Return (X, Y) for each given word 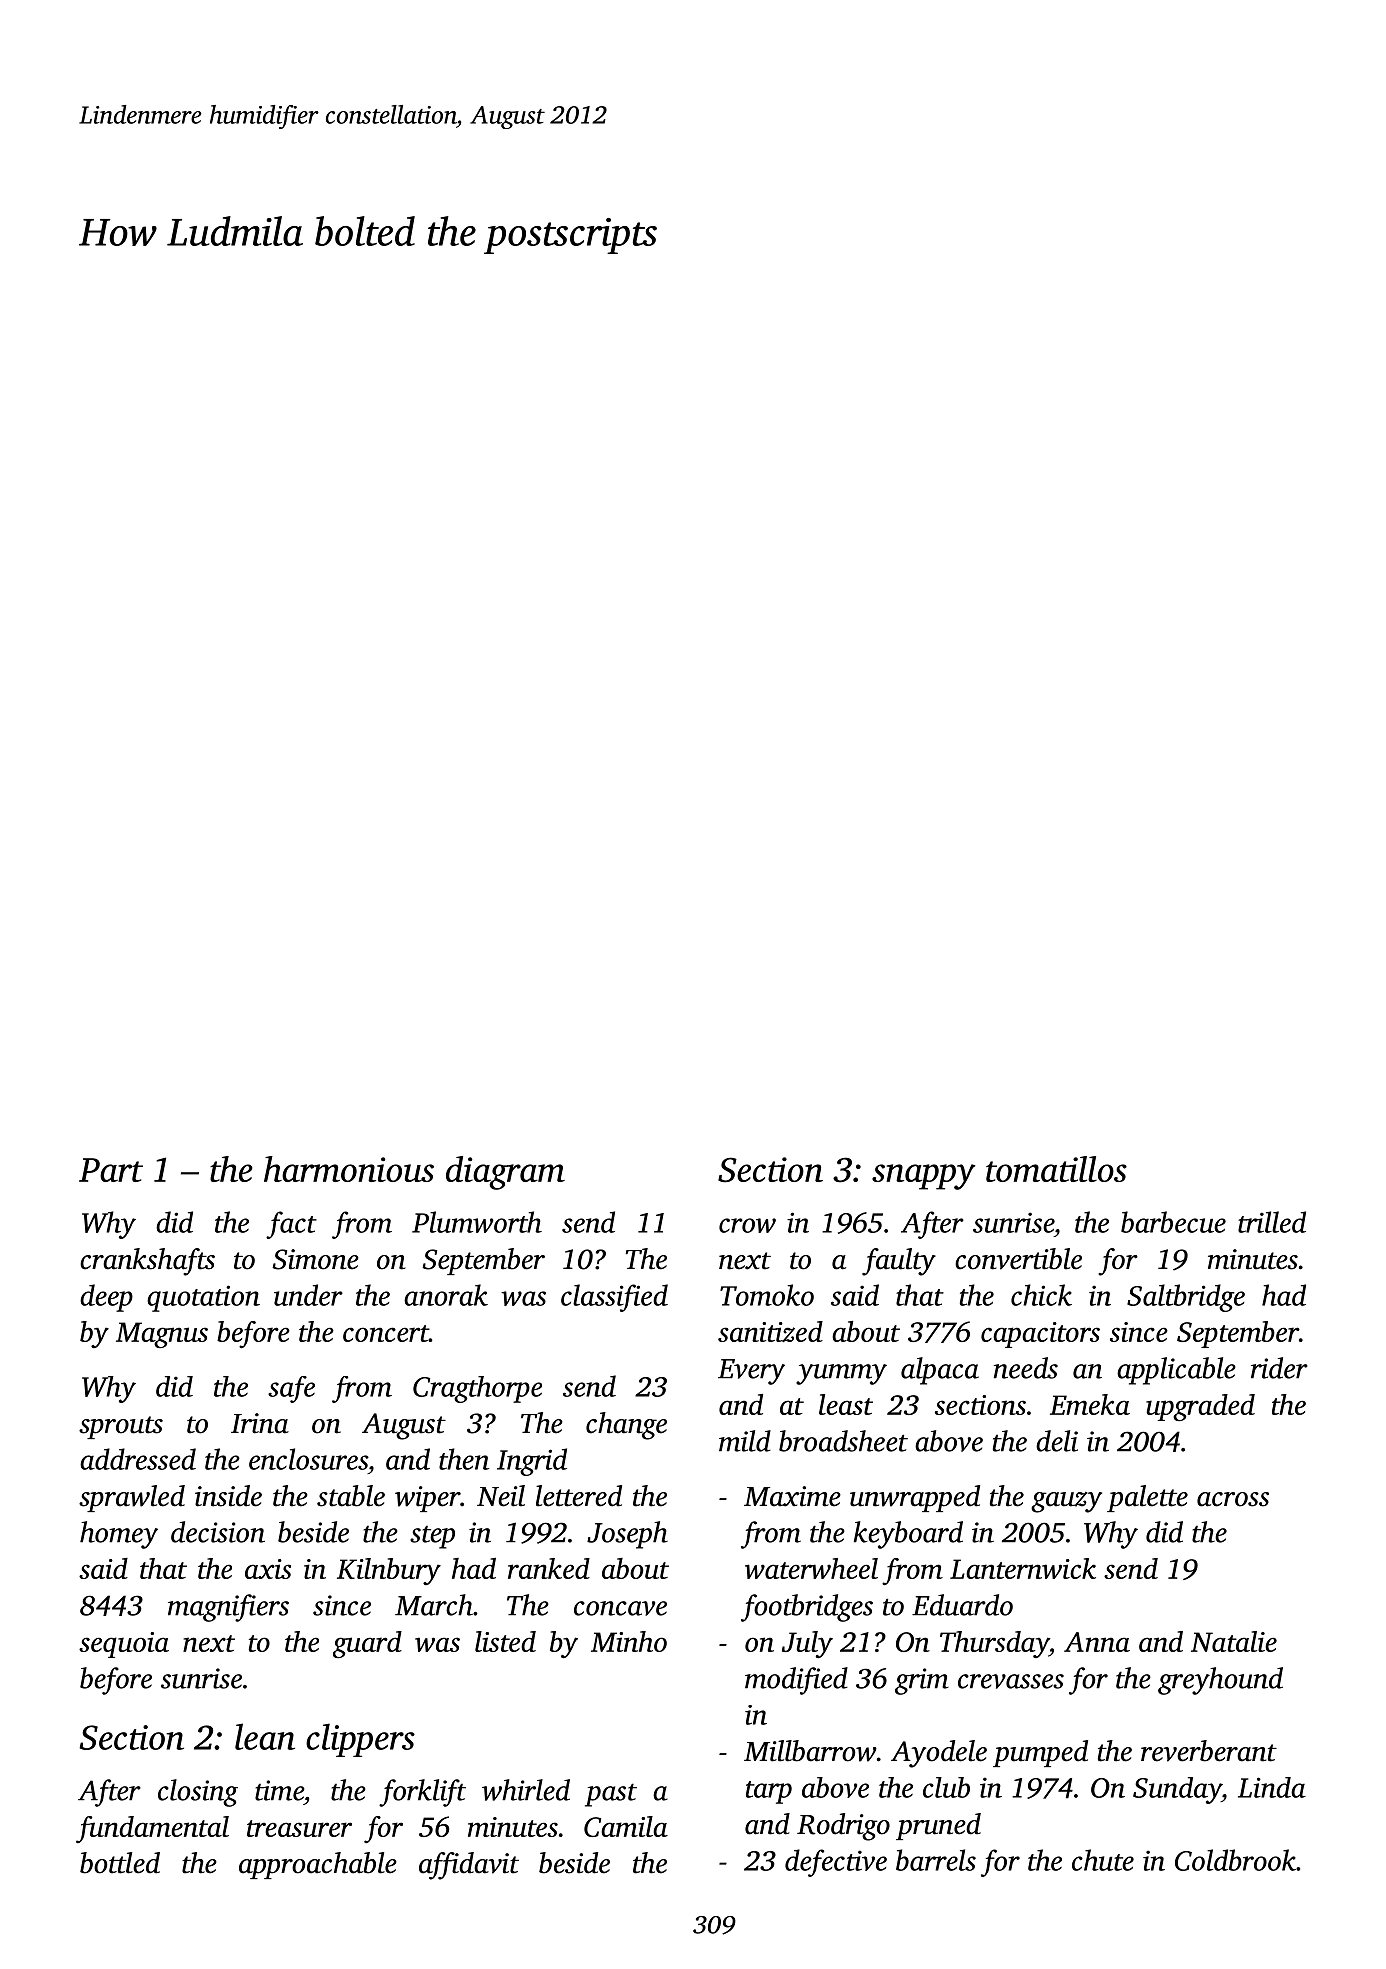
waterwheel (811, 1568)
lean (265, 1736)
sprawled (132, 1498)
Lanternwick (1023, 1568)
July (807, 1644)
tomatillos (1056, 1169)
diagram (505, 1173)
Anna (1097, 1642)
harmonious (349, 1169)
